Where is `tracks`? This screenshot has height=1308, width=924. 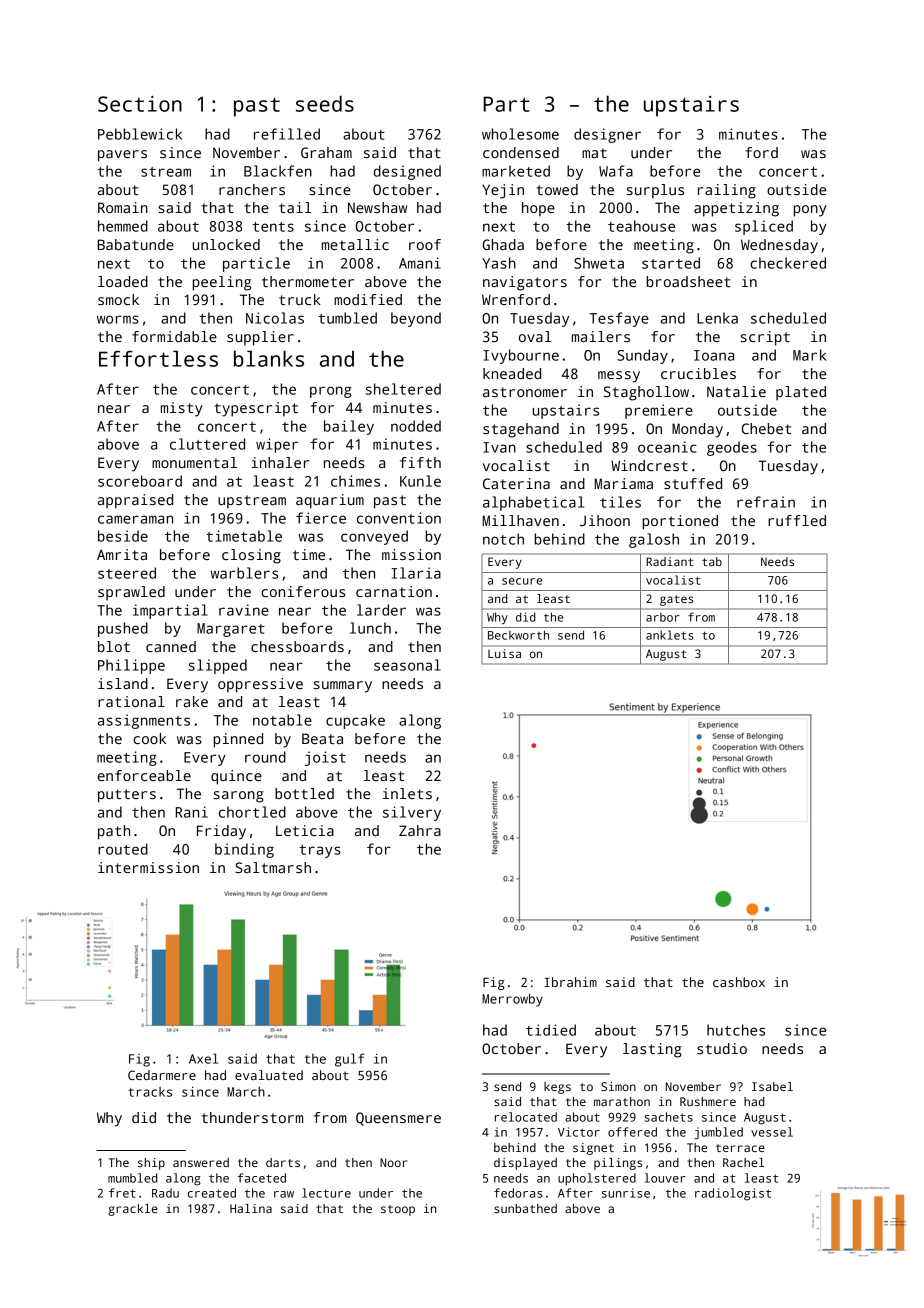
tracks is located at coordinates (150, 1092).
